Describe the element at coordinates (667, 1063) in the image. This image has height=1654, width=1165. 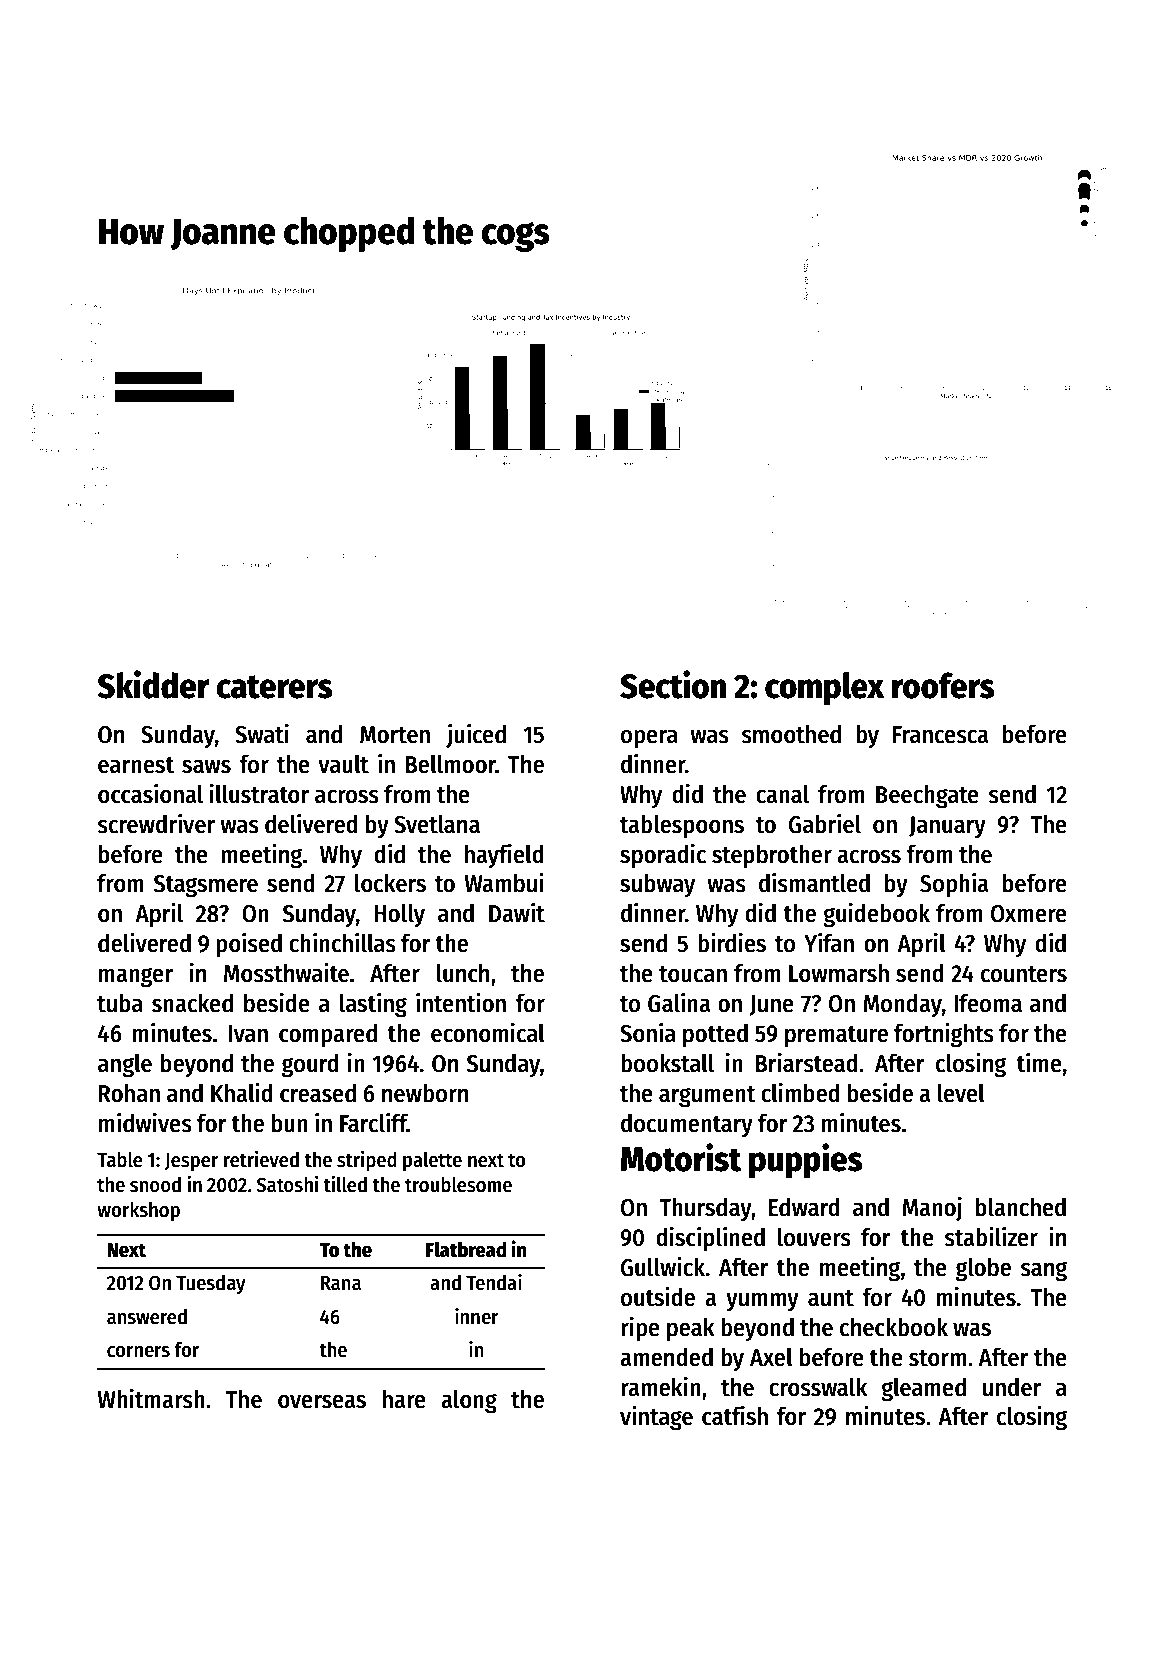
I see `bookstall` at that location.
